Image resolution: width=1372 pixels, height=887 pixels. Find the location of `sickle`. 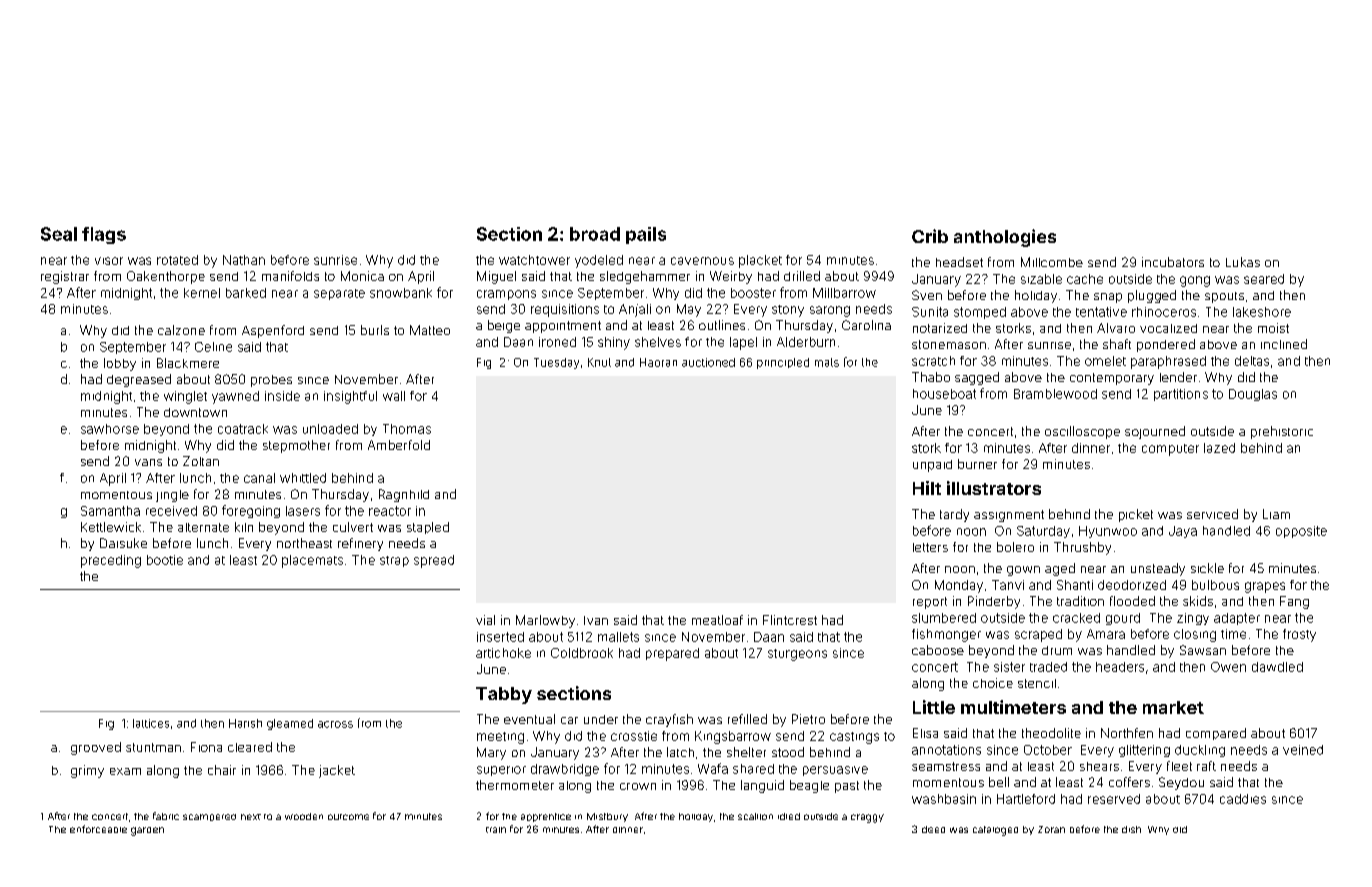

sickle is located at coordinates (1207, 568).
